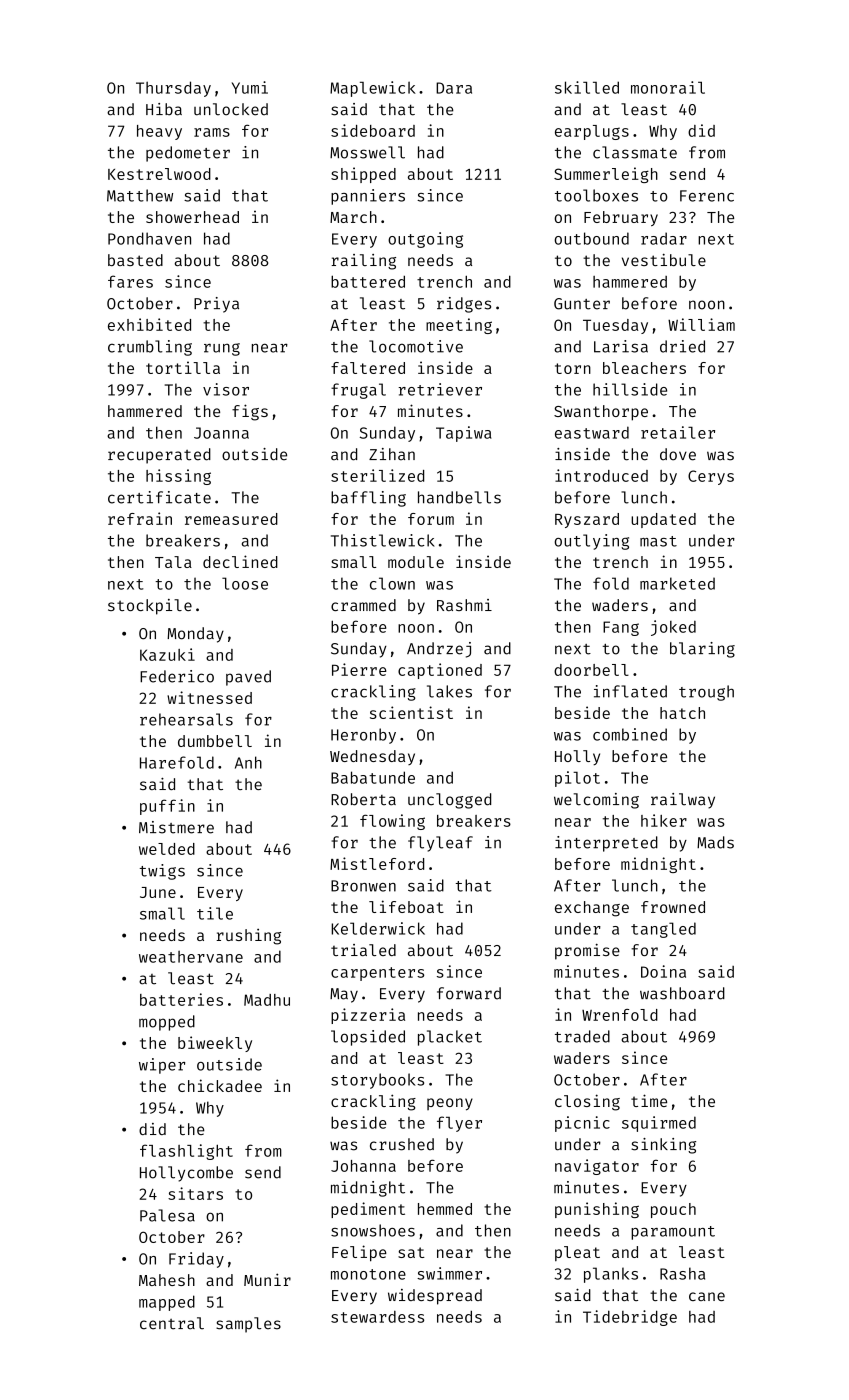 The image size is (849, 1400). Describe the element at coordinates (416, 346) in the screenshot. I see `locomotive` at that location.
